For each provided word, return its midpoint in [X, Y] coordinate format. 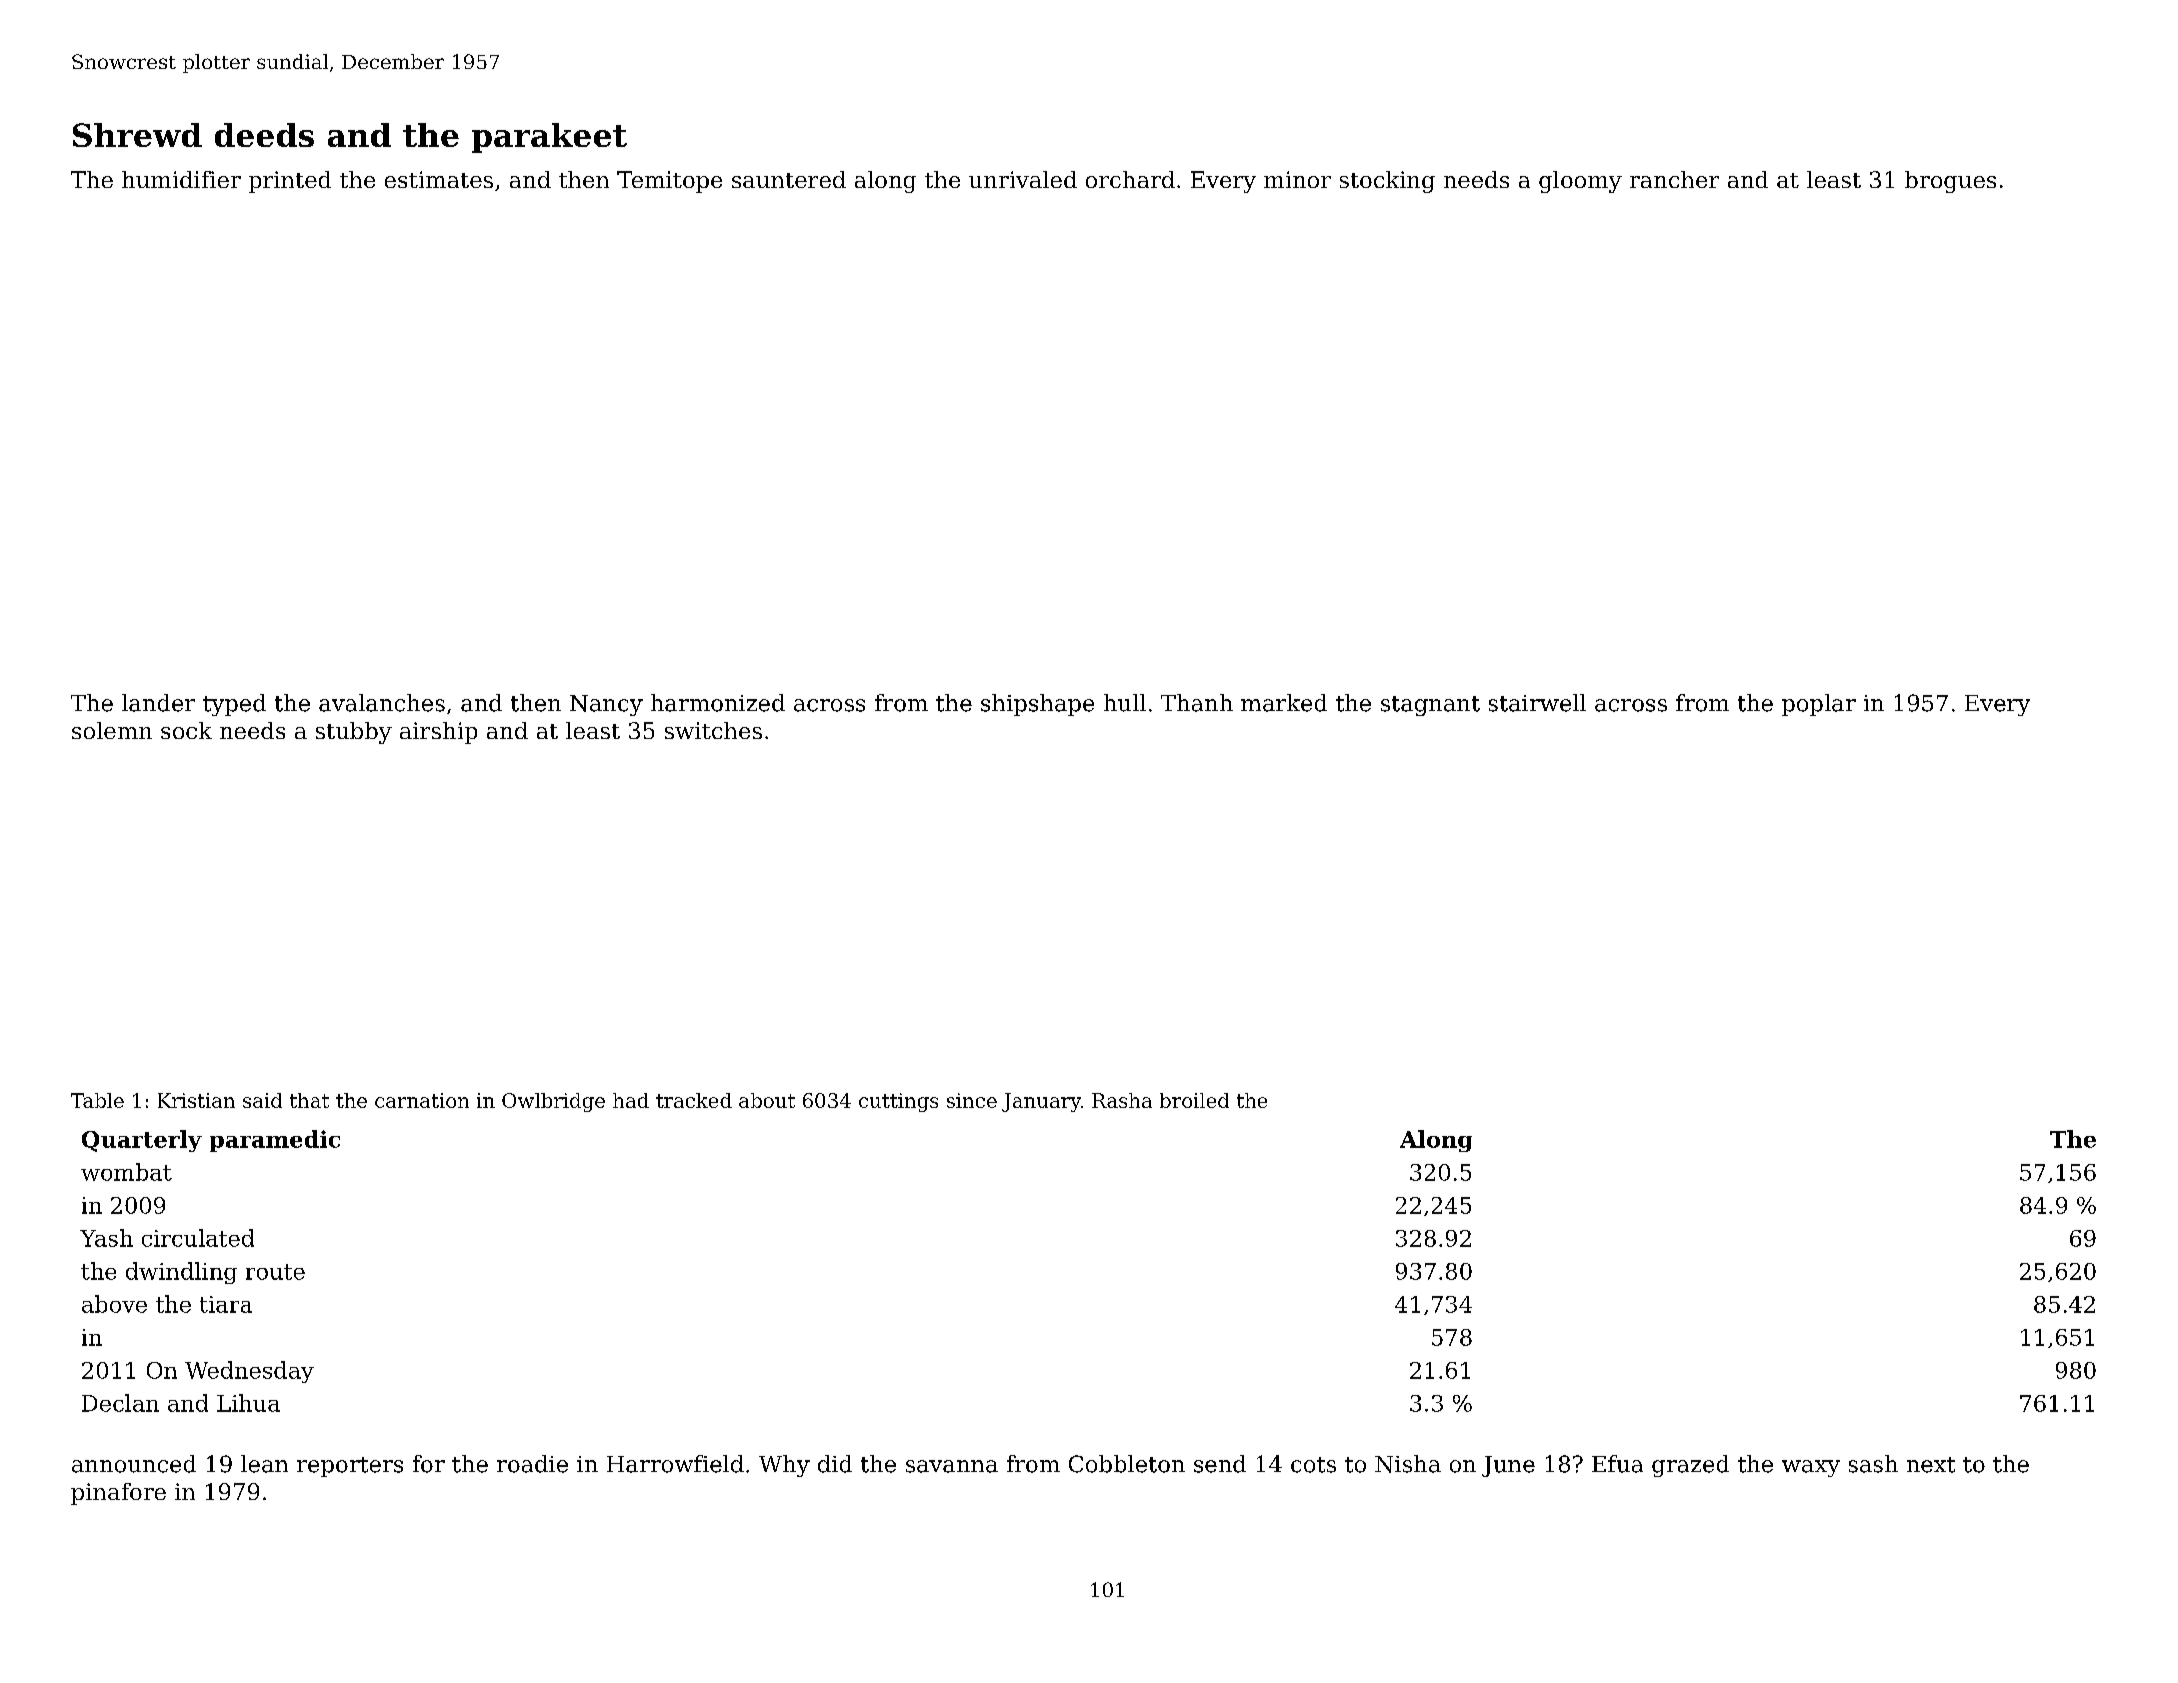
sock [186, 730]
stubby [354, 733]
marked [1284, 703]
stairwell [1537, 703]
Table [97, 1100]
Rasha [1122, 1100]
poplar [1819, 705]
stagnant [1430, 706]
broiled [1194, 1100]
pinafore [118, 1494]
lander [158, 703]
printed [290, 182]
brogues [1950, 182]
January [1041, 1102]
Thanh [1197, 703]
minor [1297, 179]
